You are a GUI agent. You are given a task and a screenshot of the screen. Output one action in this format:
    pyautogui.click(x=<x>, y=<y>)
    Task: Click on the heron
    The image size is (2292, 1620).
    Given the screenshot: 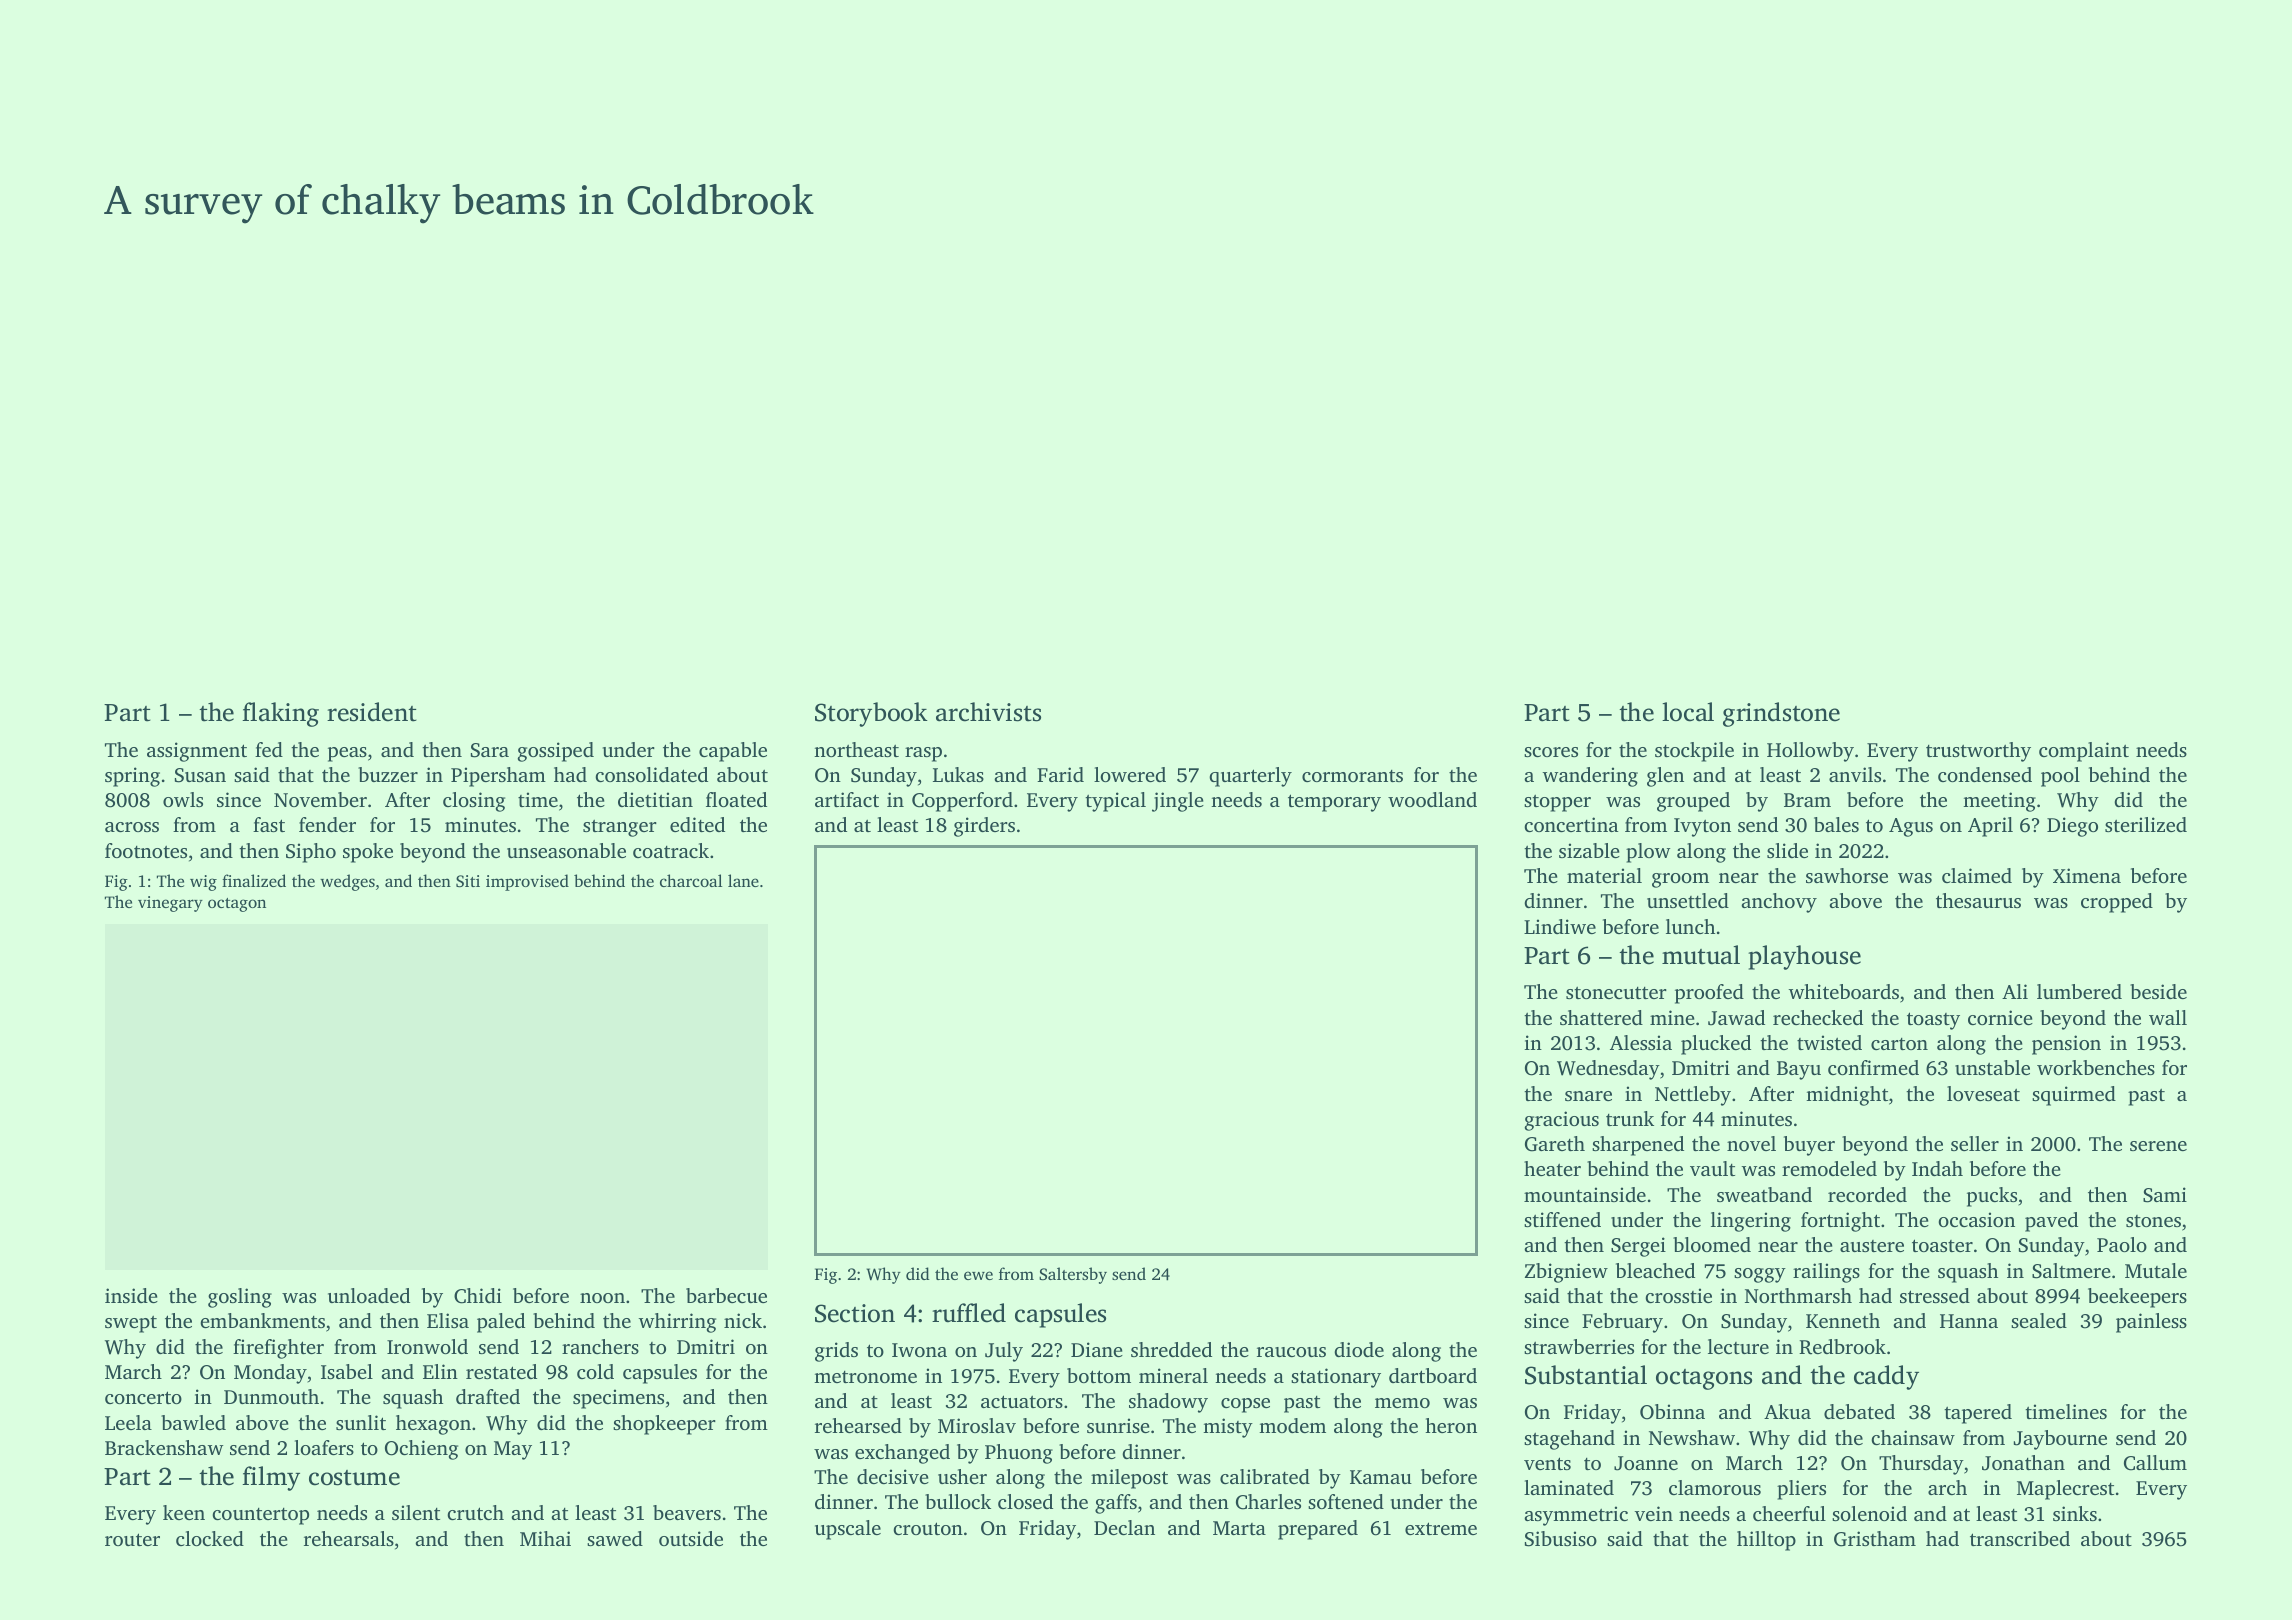 What is the action you would take?
    pyautogui.click(x=1451, y=1425)
